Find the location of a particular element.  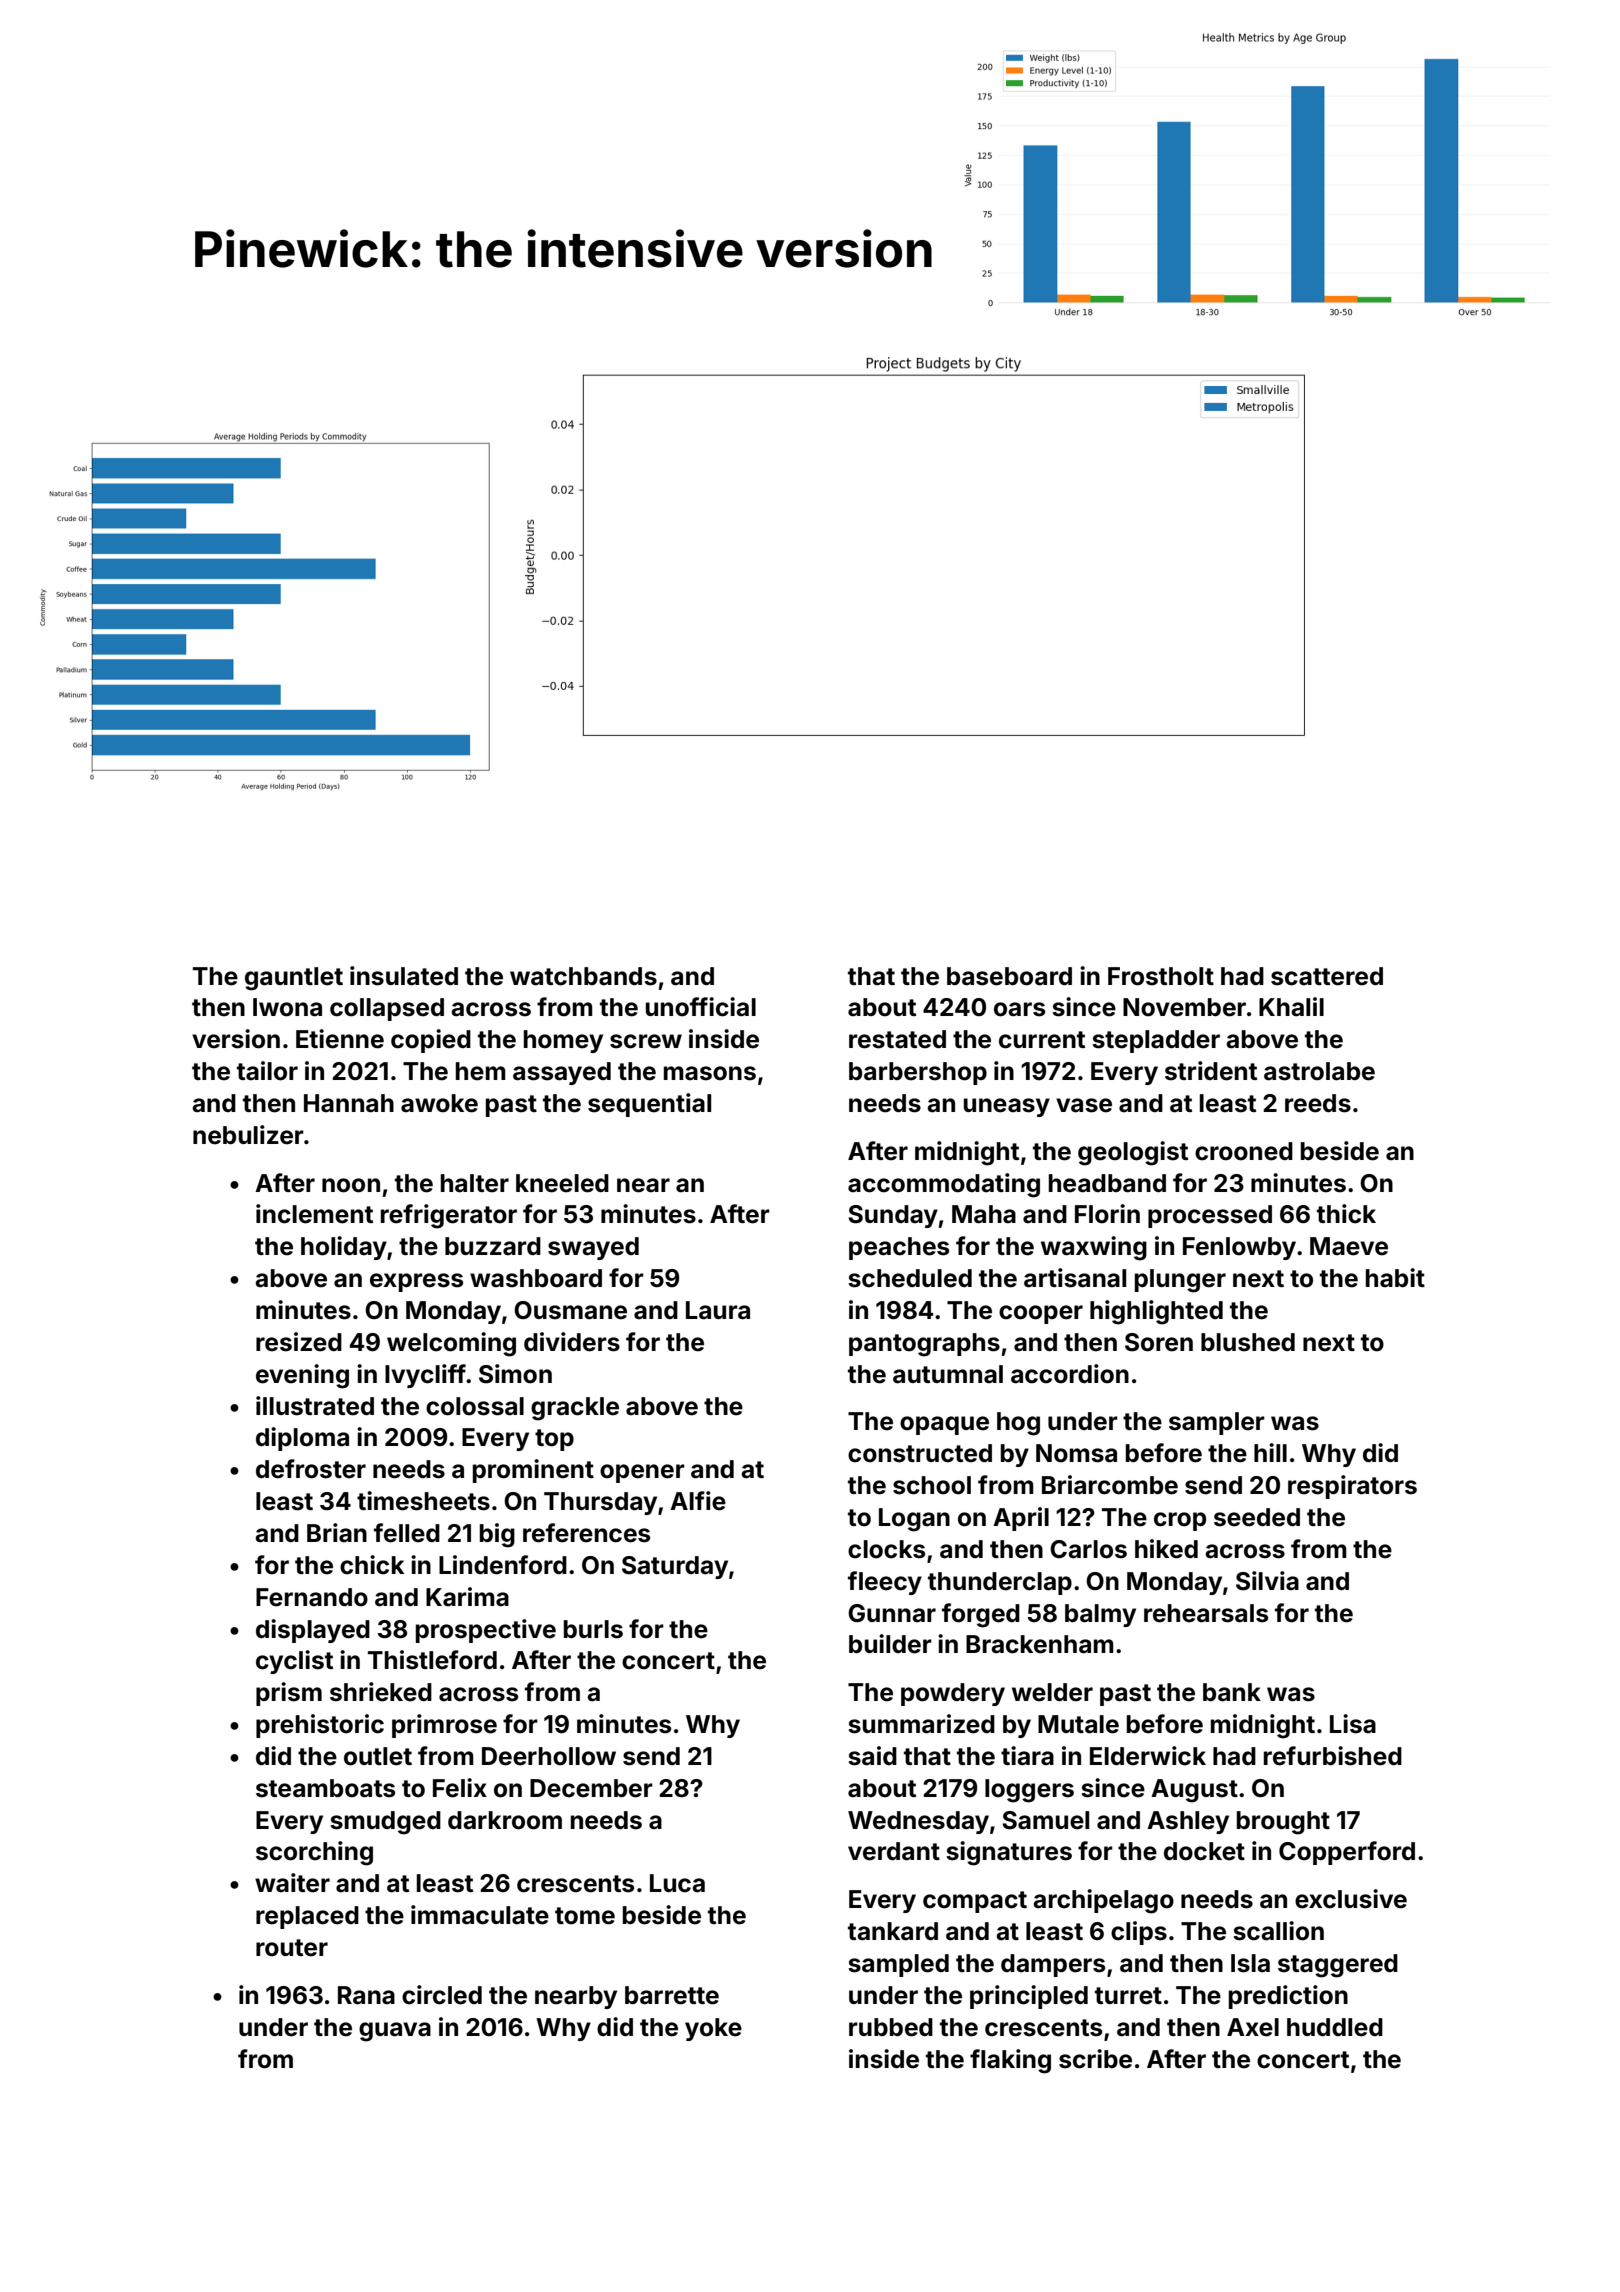

awoke is located at coordinates (439, 1103).
